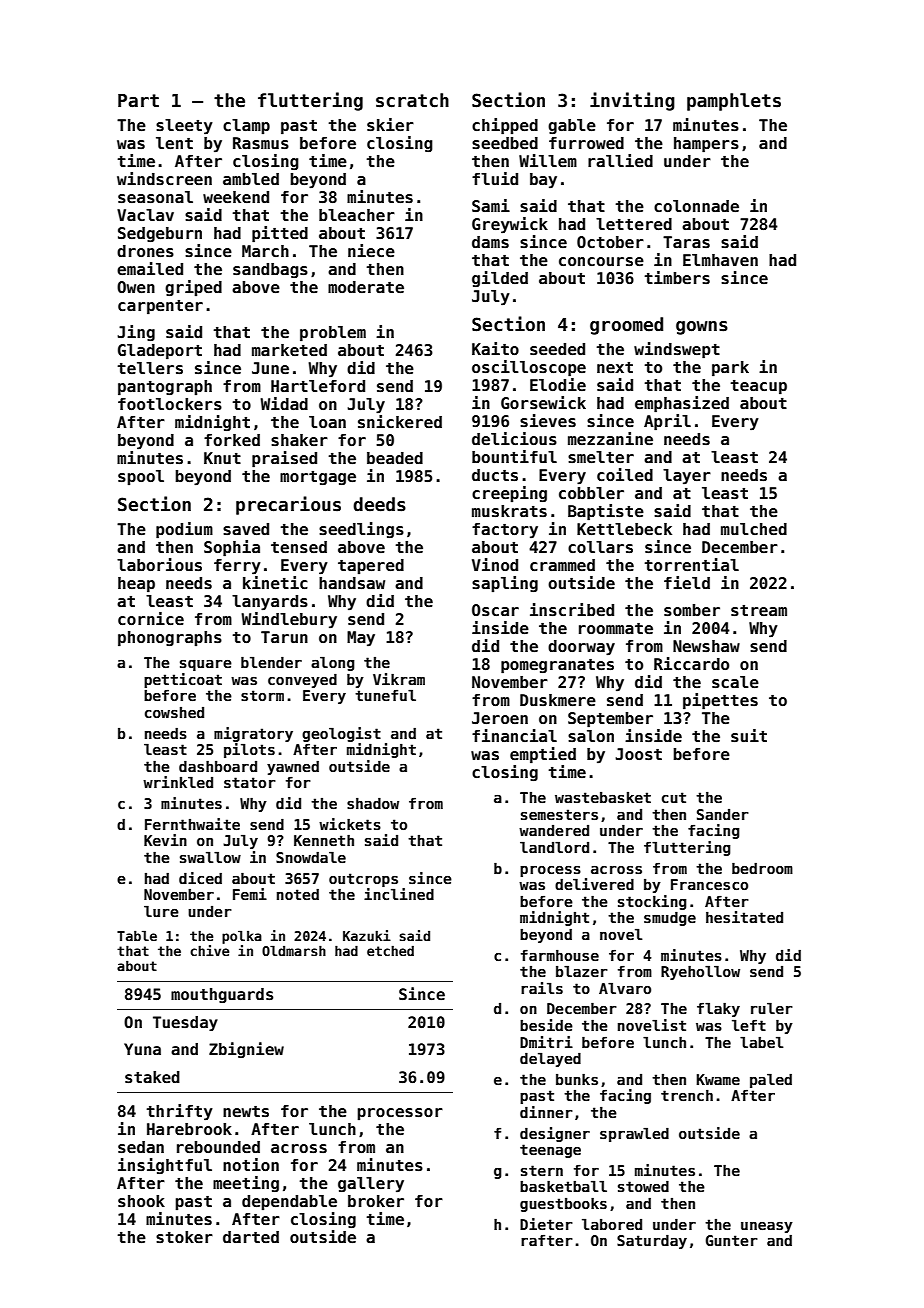  Describe the element at coordinates (170, 404) in the screenshot. I see `footlockers` at that location.
